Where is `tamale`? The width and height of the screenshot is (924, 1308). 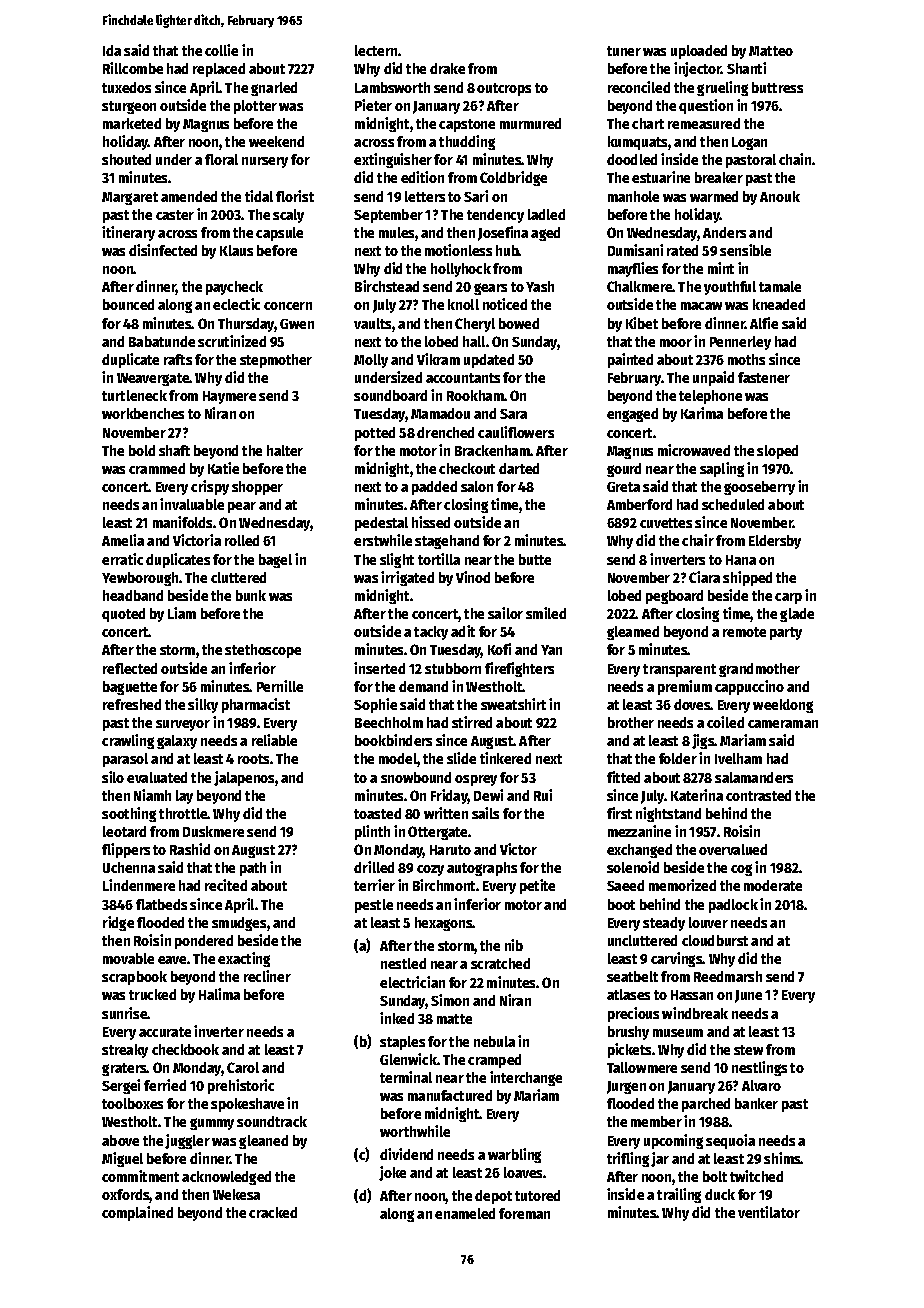
tamale is located at coordinates (780, 286).
